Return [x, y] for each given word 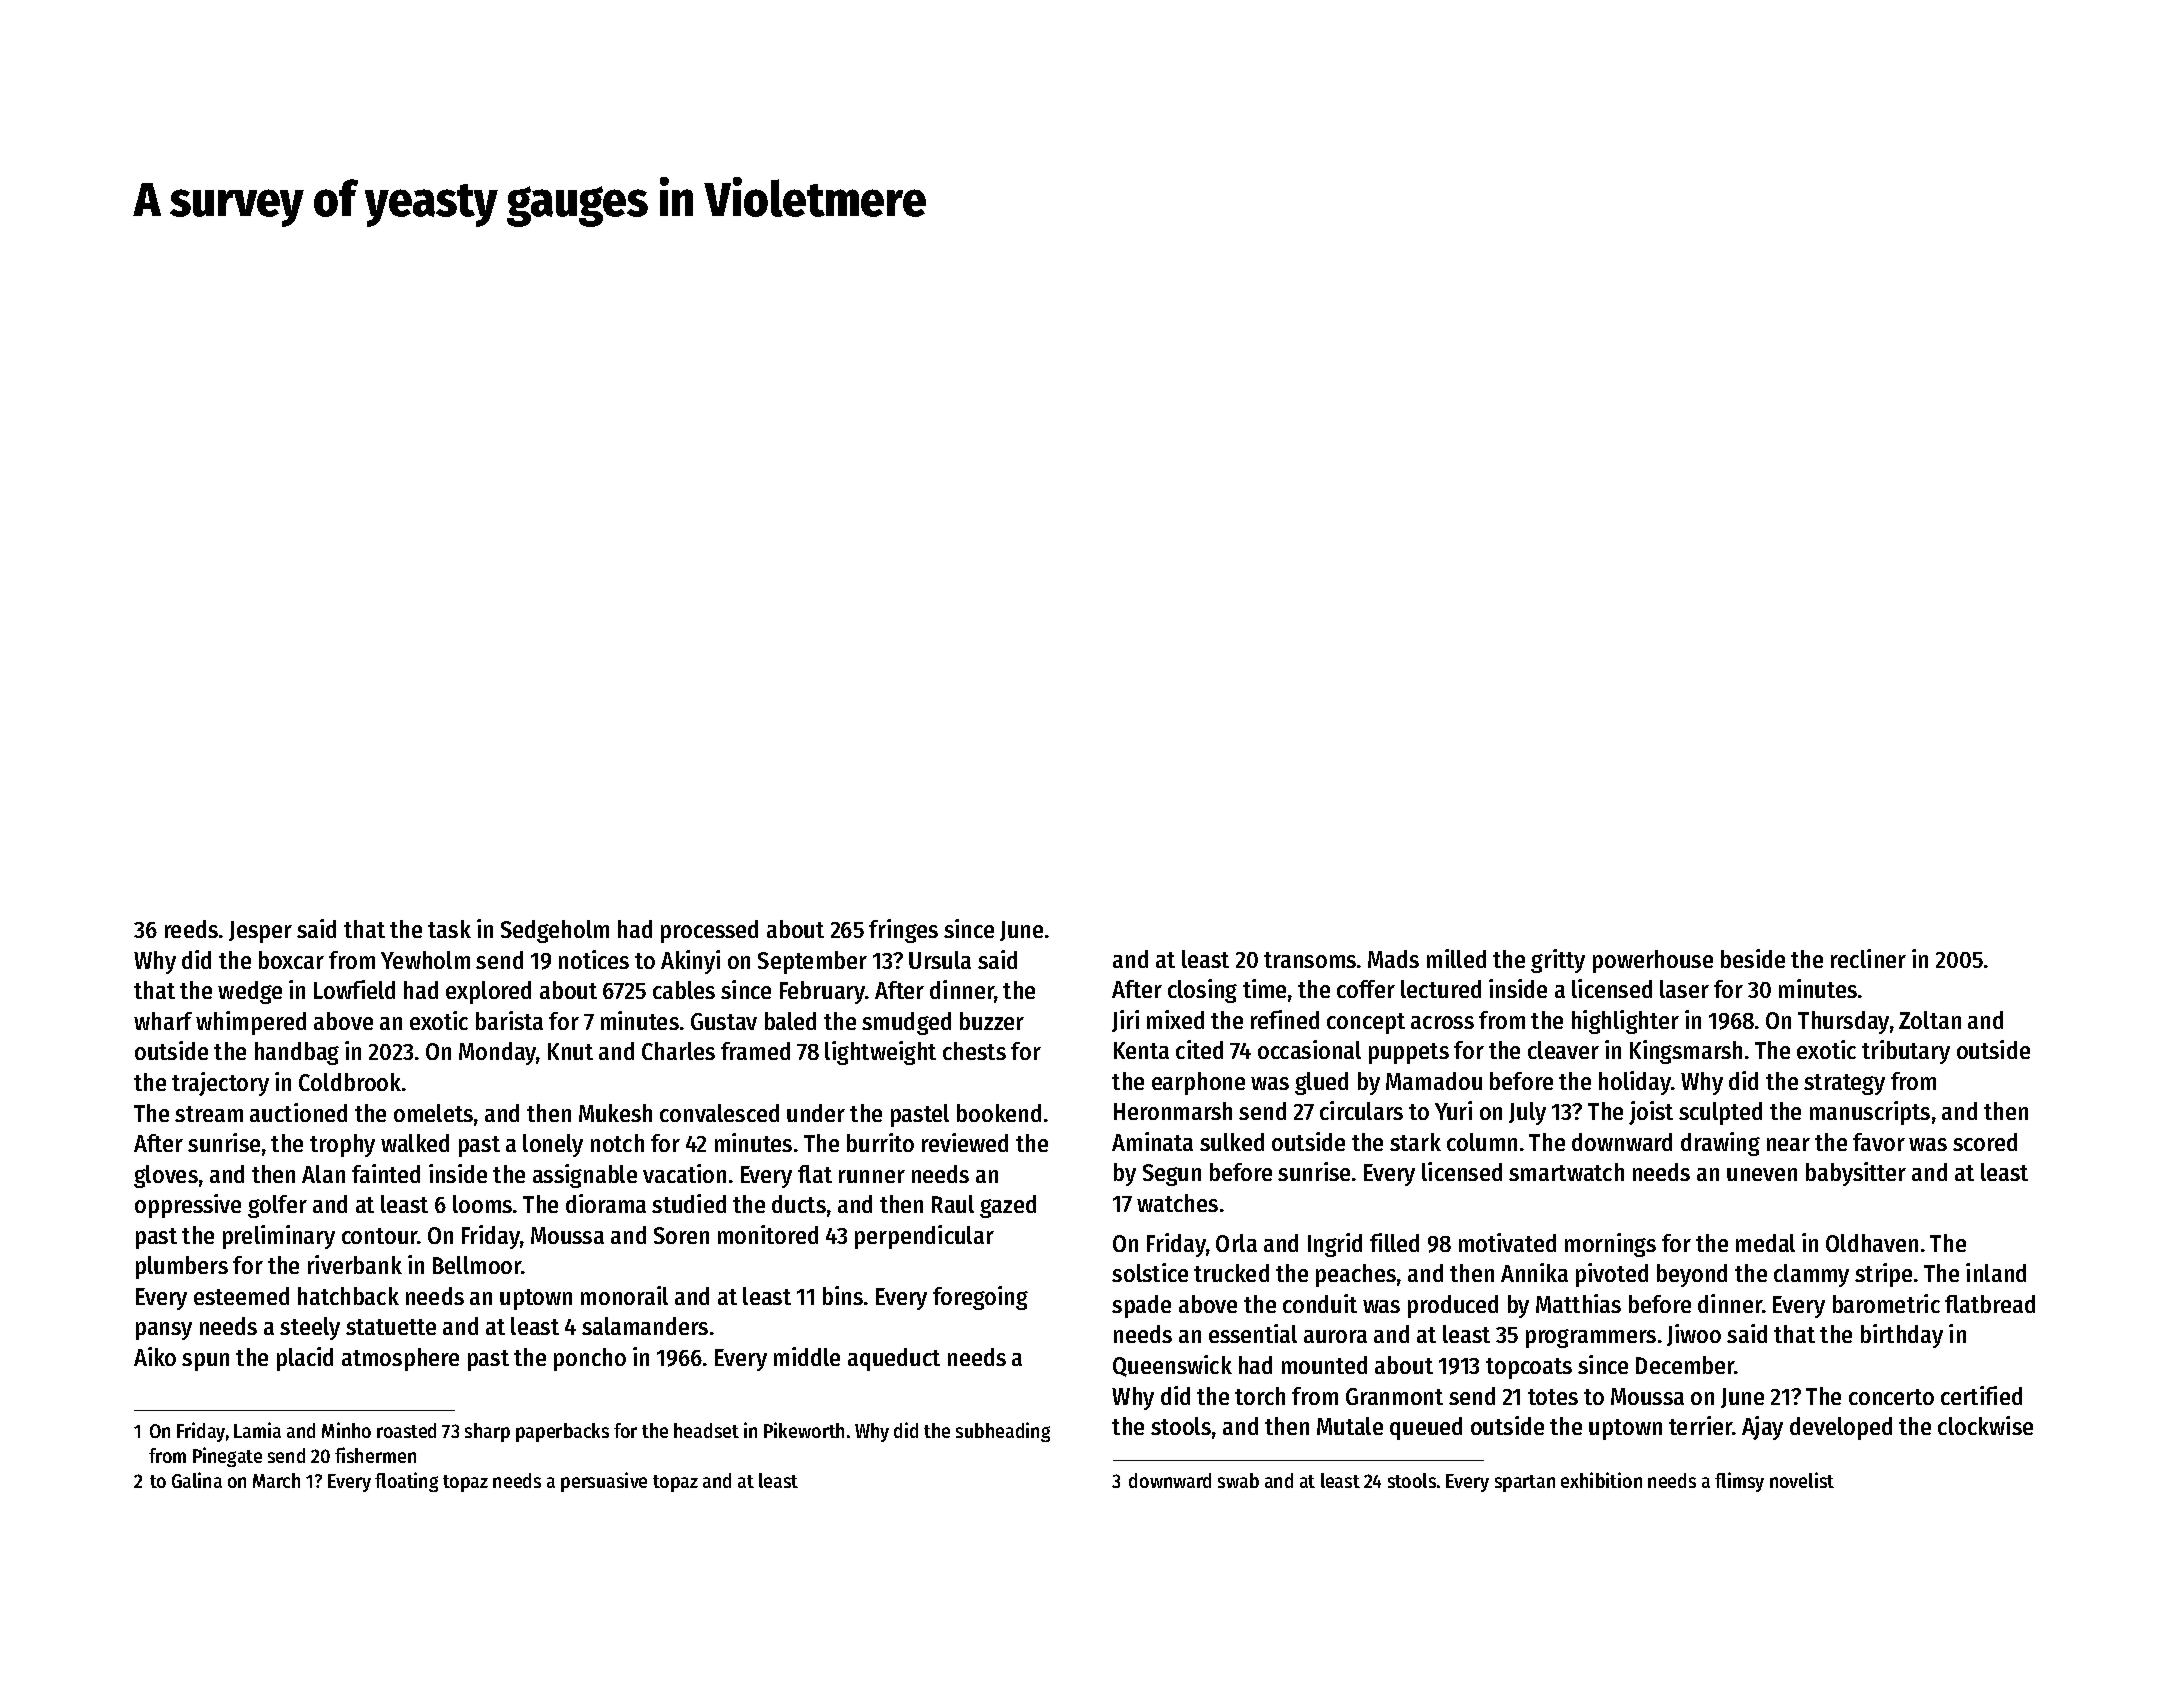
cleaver [1563, 1050]
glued [1321, 1083]
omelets [433, 1113]
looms [482, 1204]
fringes [903, 931]
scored [1985, 1142]
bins [843, 1295]
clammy [1811, 1275]
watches [1177, 1203]
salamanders [645, 1326]
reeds [191, 929]
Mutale [1350, 1426]
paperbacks [562, 1432]
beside [1753, 958]
